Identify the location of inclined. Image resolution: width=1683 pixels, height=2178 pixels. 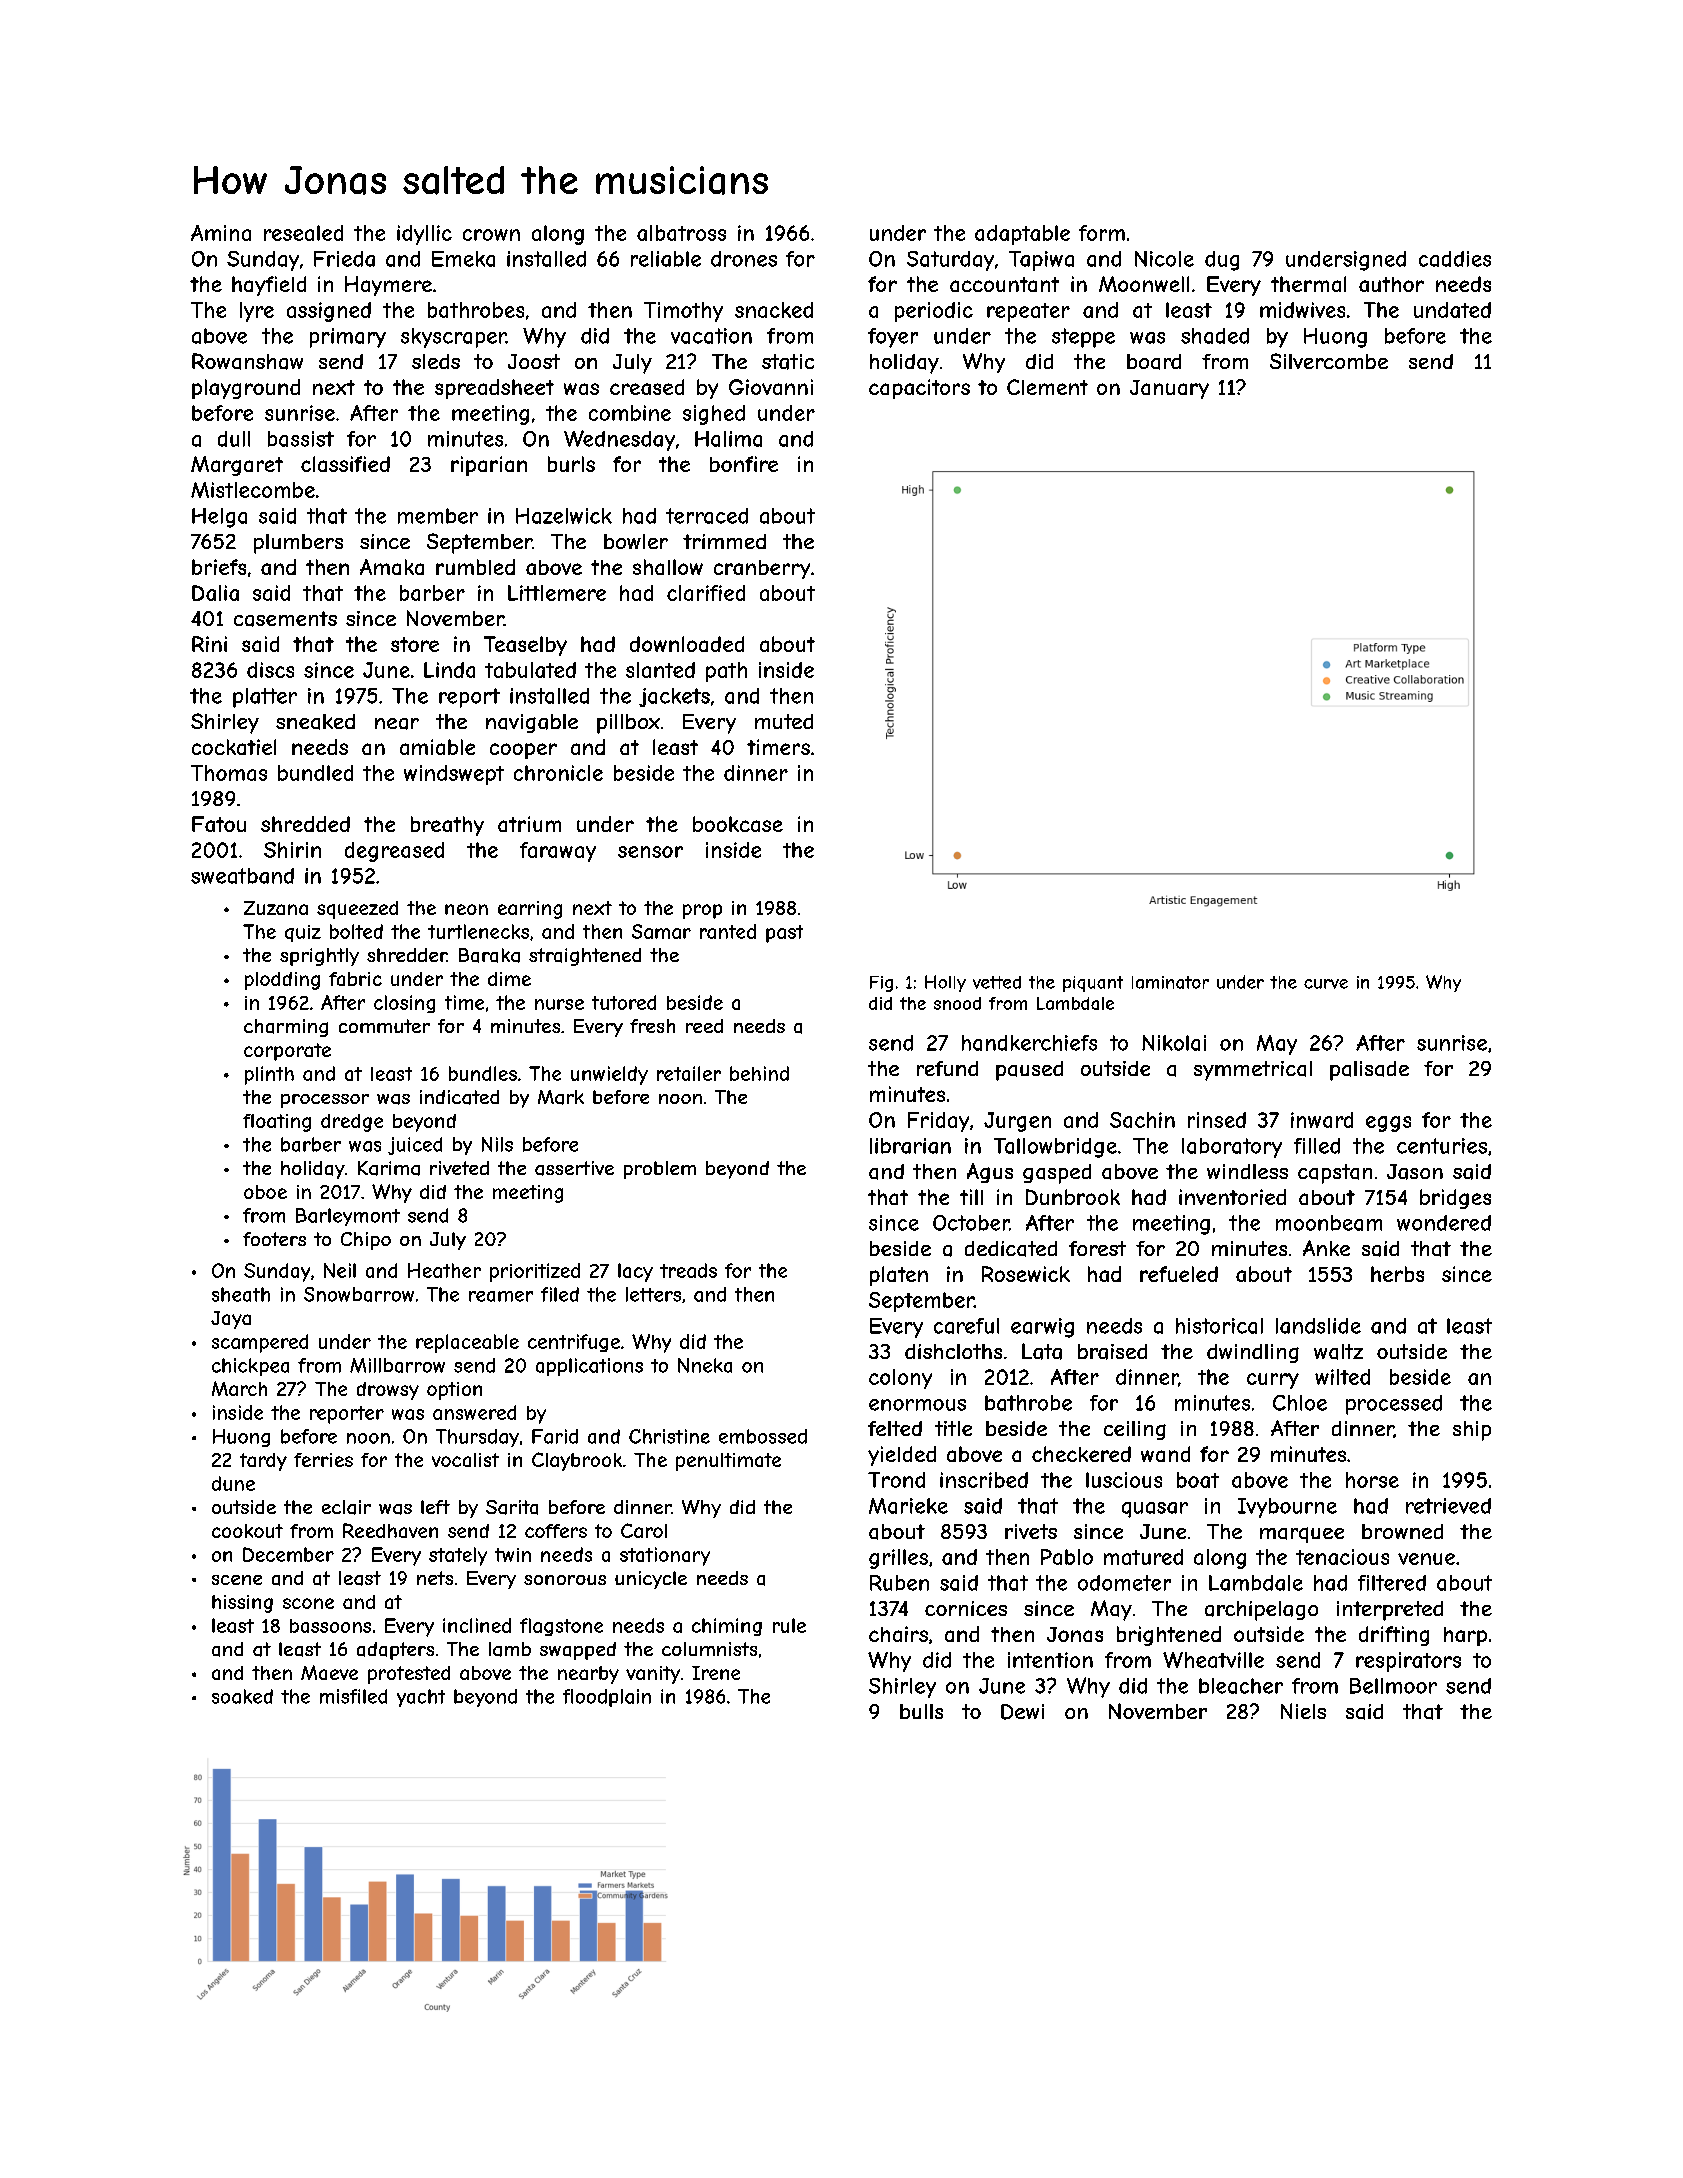
(477, 1625).
